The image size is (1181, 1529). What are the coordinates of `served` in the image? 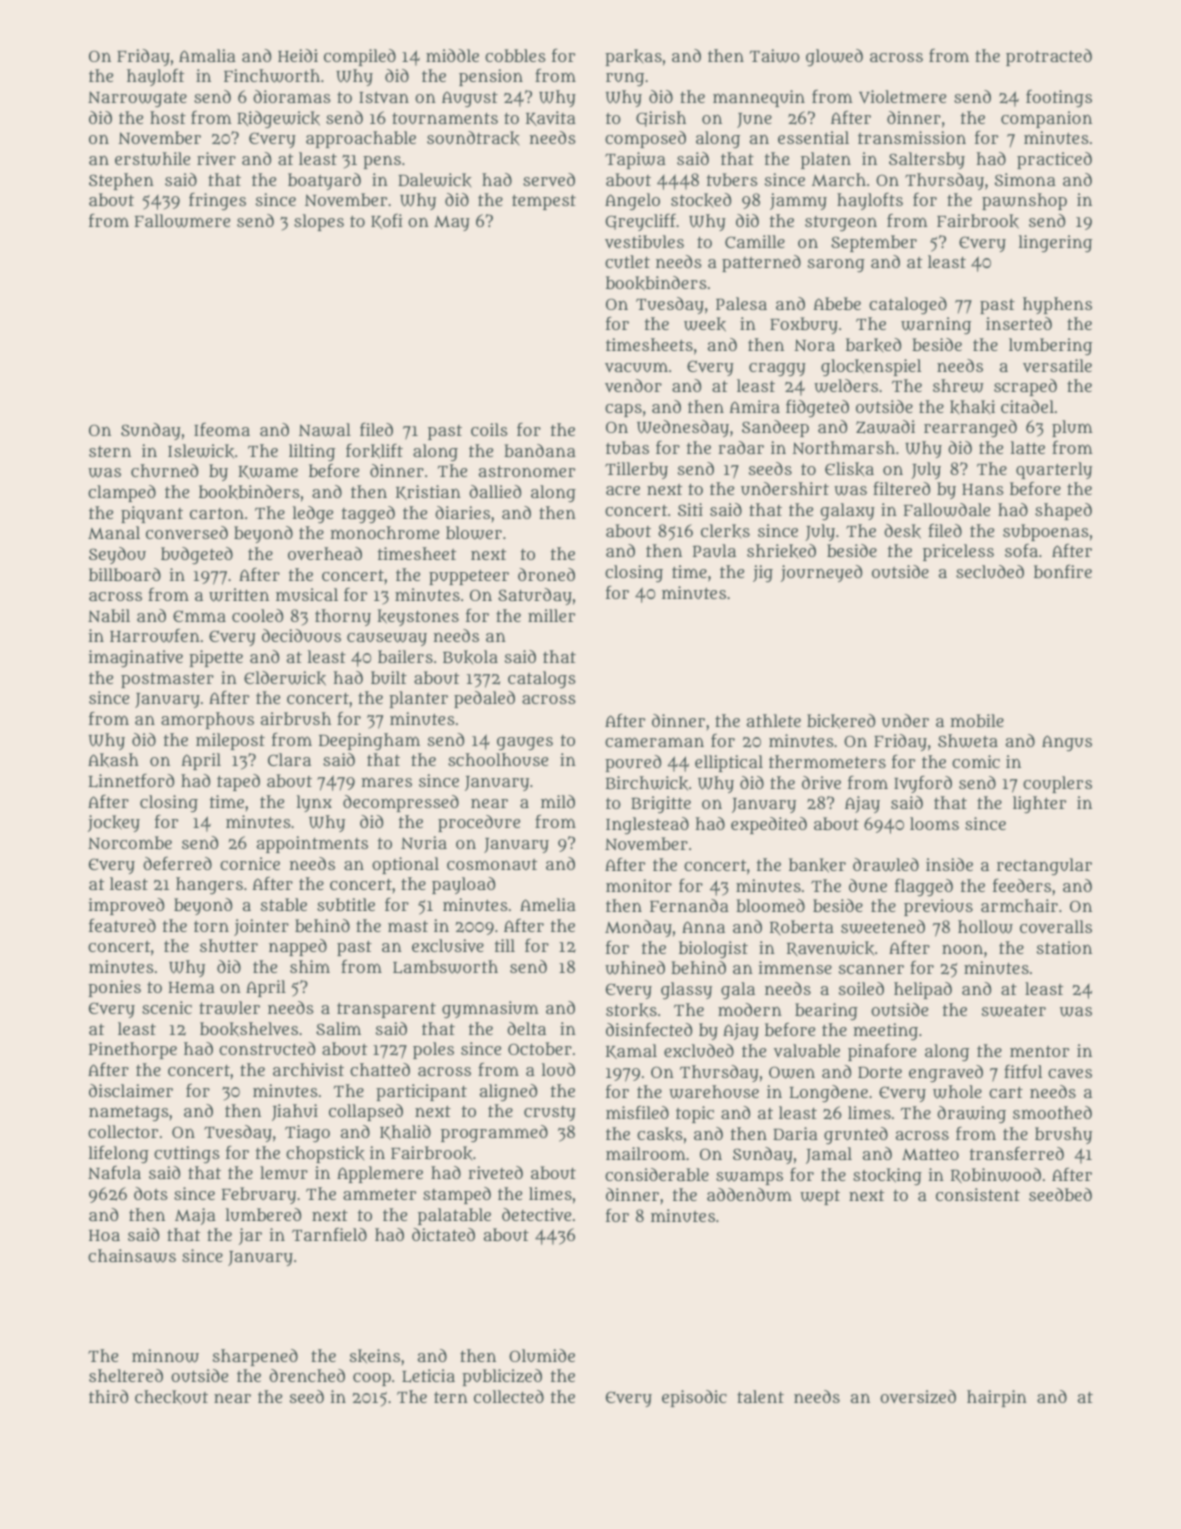 It's located at (549, 179).
